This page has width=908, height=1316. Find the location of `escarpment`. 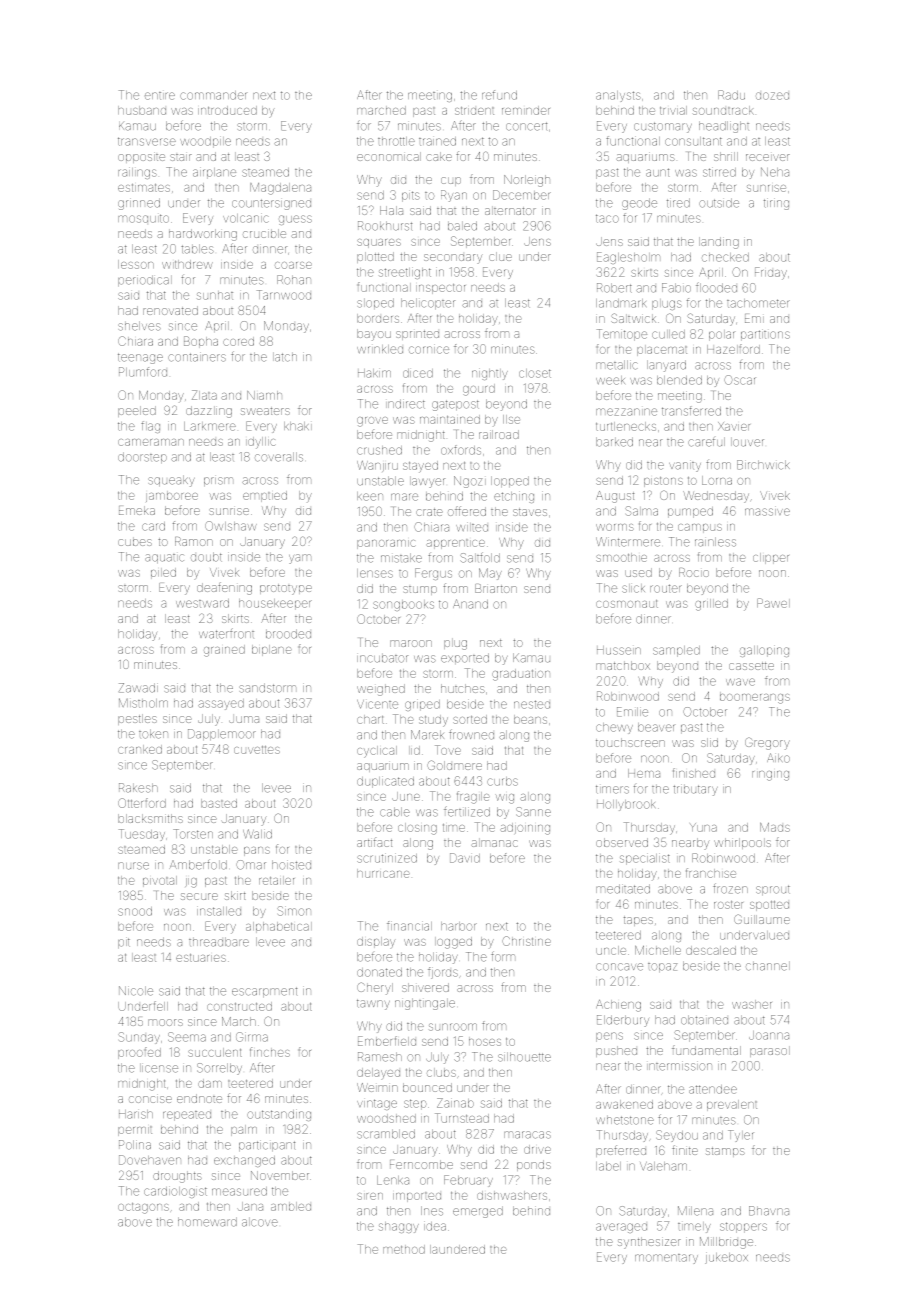

escarpment is located at coordinates (264, 992).
